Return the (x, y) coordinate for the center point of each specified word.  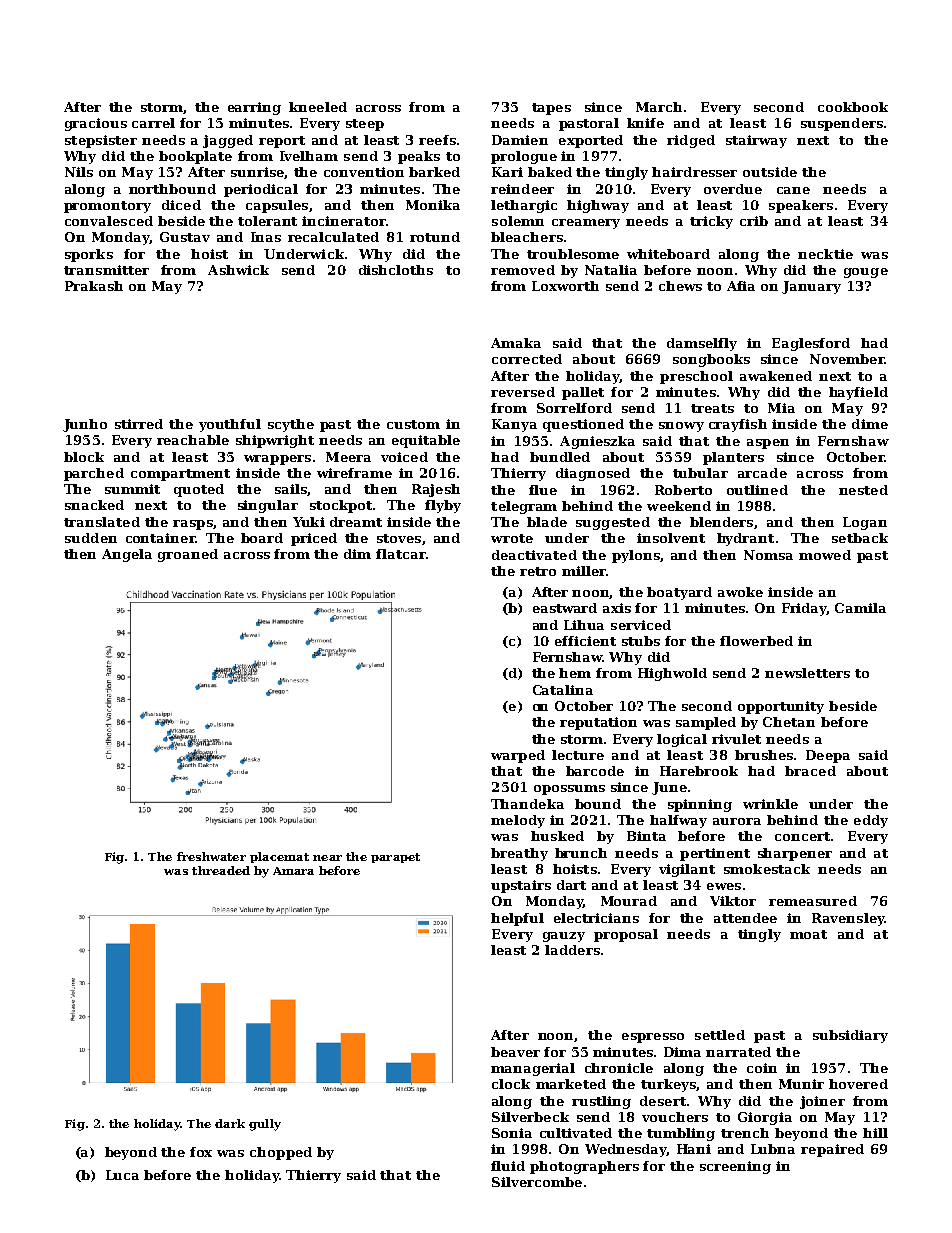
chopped (281, 1153)
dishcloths (396, 270)
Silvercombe (537, 1182)
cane (793, 190)
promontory (107, 207)
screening (735, 1167)
